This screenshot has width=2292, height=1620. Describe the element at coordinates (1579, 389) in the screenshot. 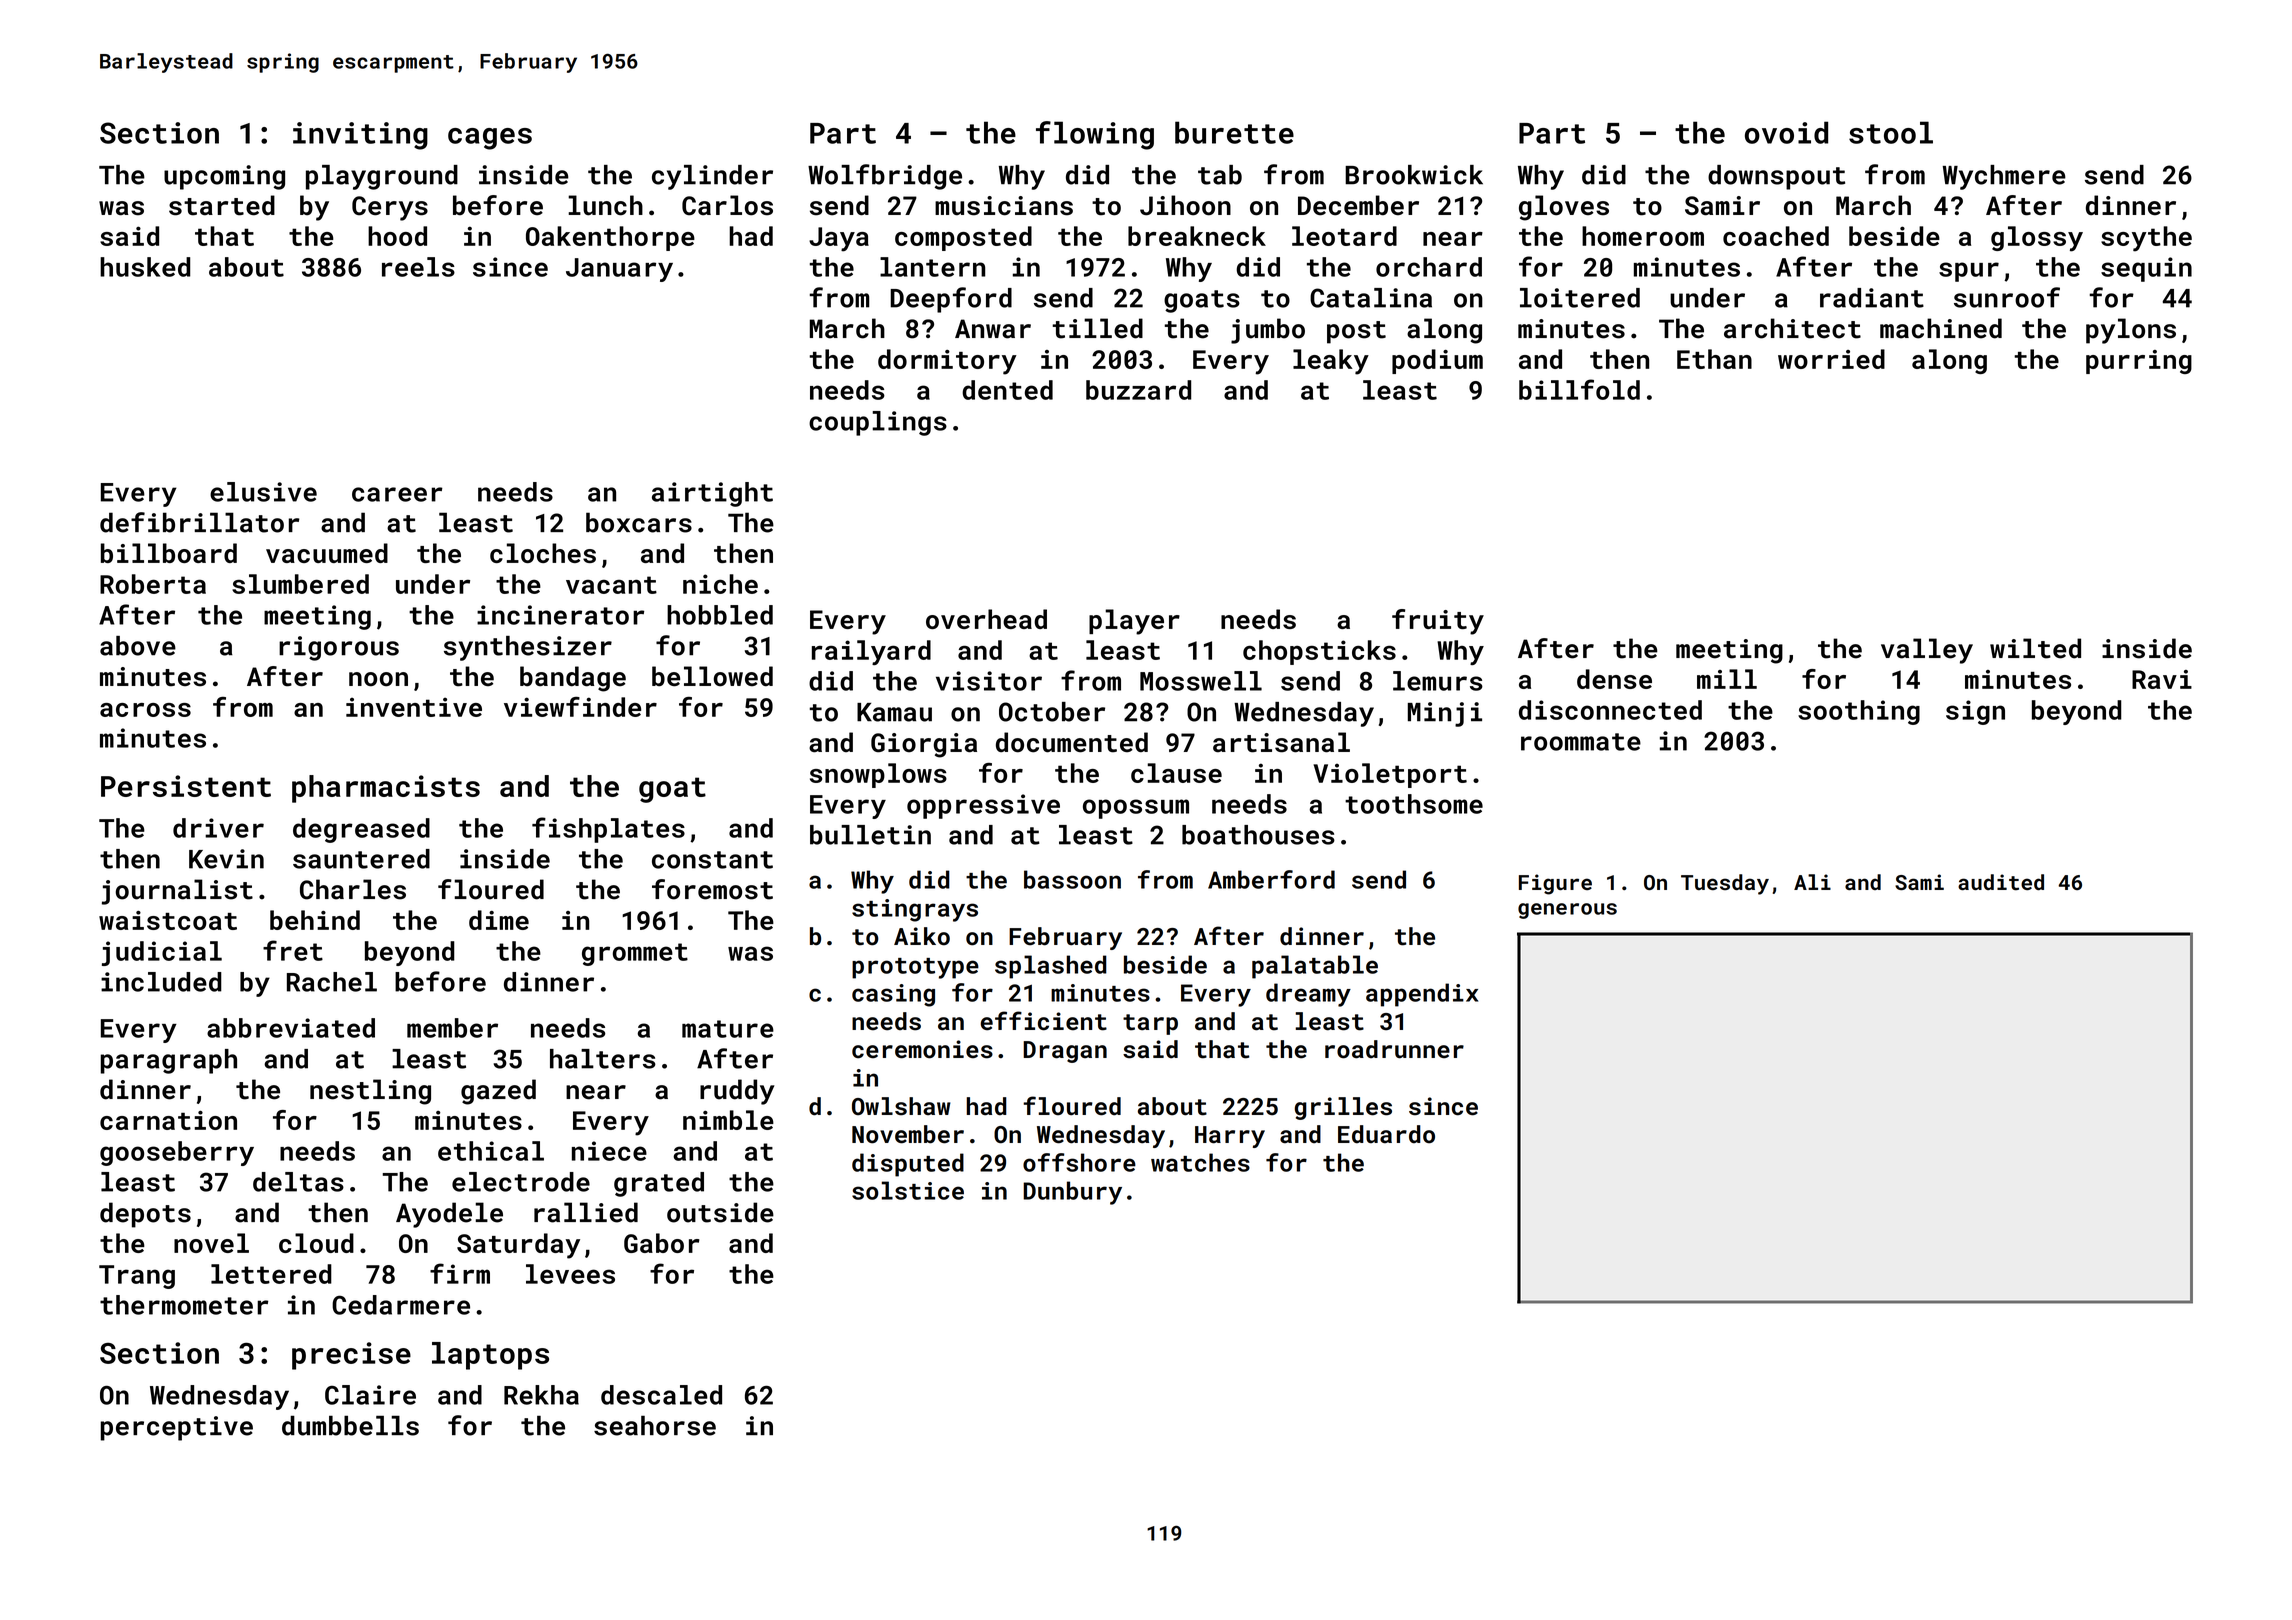

I see `billfold` at that location.
